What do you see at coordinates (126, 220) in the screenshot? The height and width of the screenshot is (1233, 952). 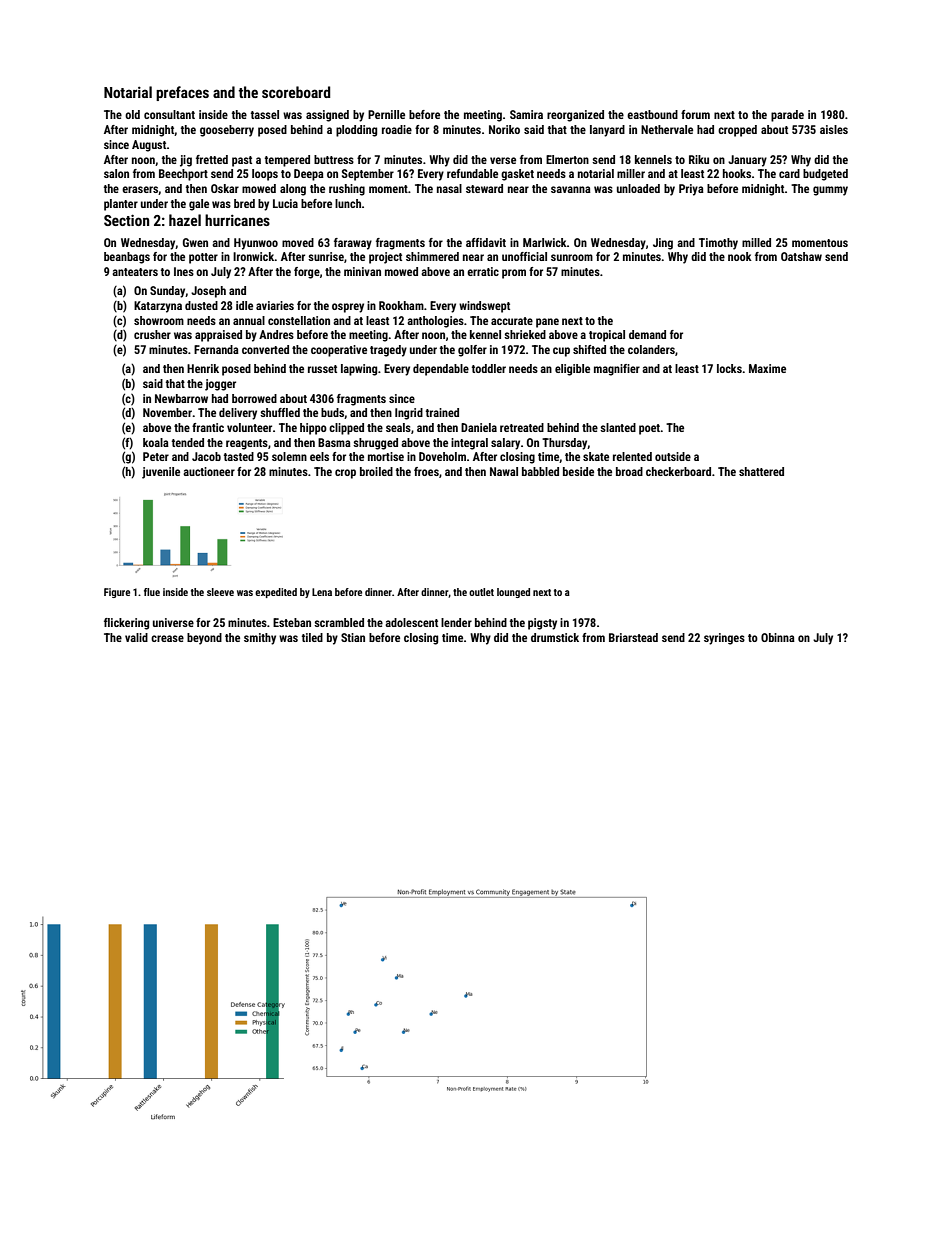 I see `Section` at bounding box center [126, 220].
